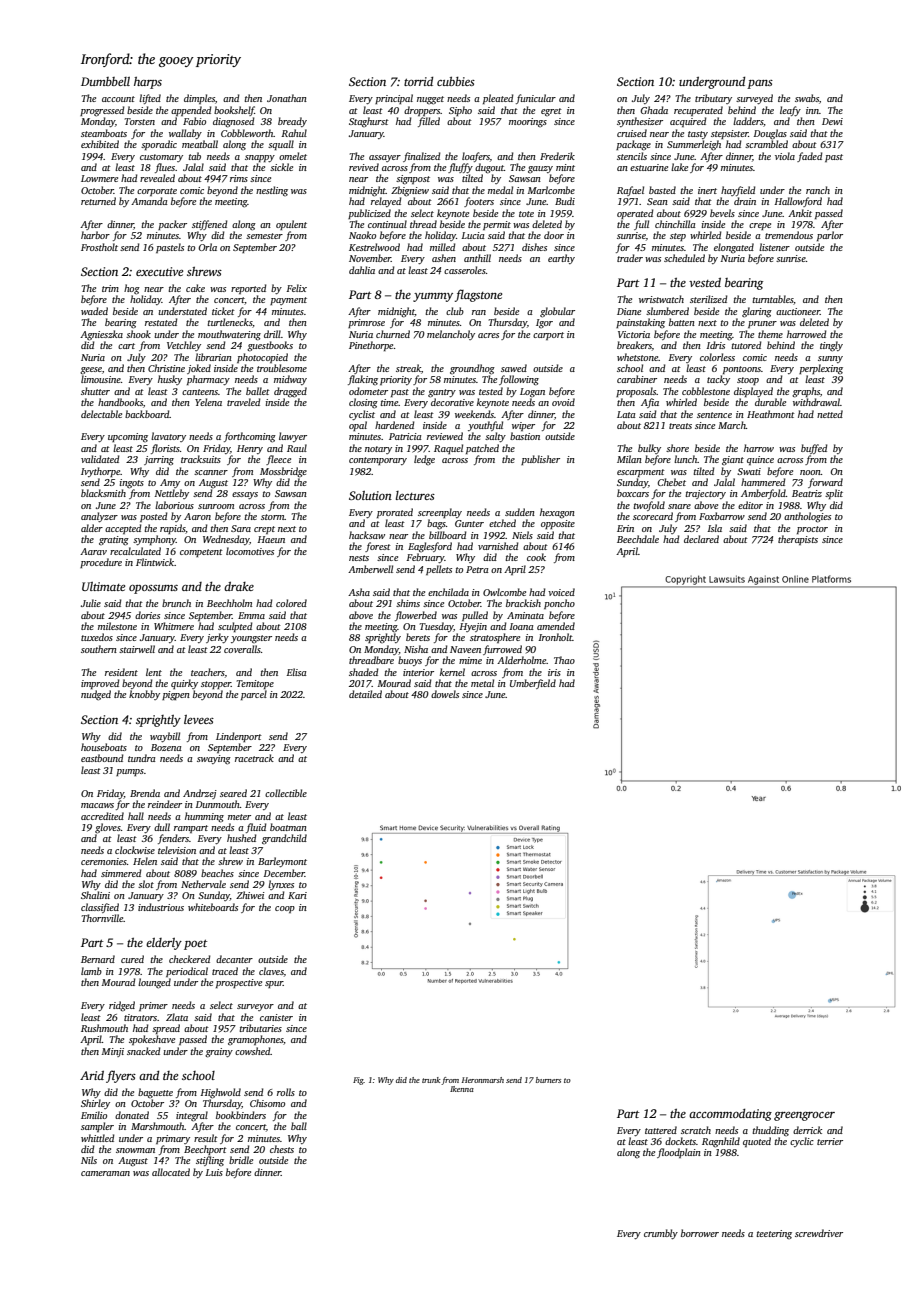 Image resolution: width=924 pixels, height=1308 pixels. What do you see at coordinates (170, 483) in the document?
I see `Amy` at bounding box center [170, 483].
